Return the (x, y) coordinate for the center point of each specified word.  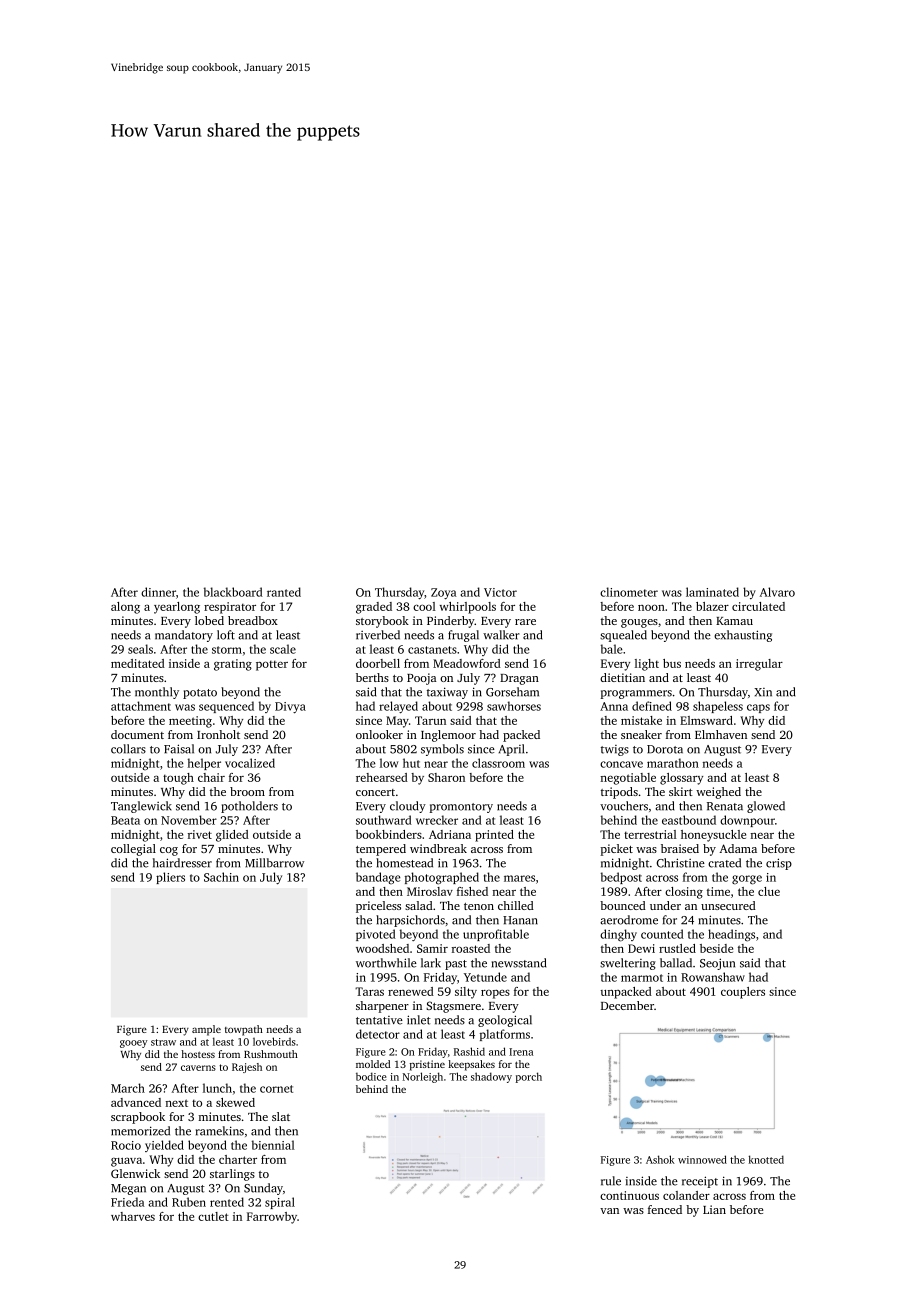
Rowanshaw (713, 977)
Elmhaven (721, 734)
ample (206, 1030)
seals (140, 649)
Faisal (179, 749)
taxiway (447, 693)
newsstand (519, 963)
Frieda (127, 1202)
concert (375, 792)
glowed (766, 807)
